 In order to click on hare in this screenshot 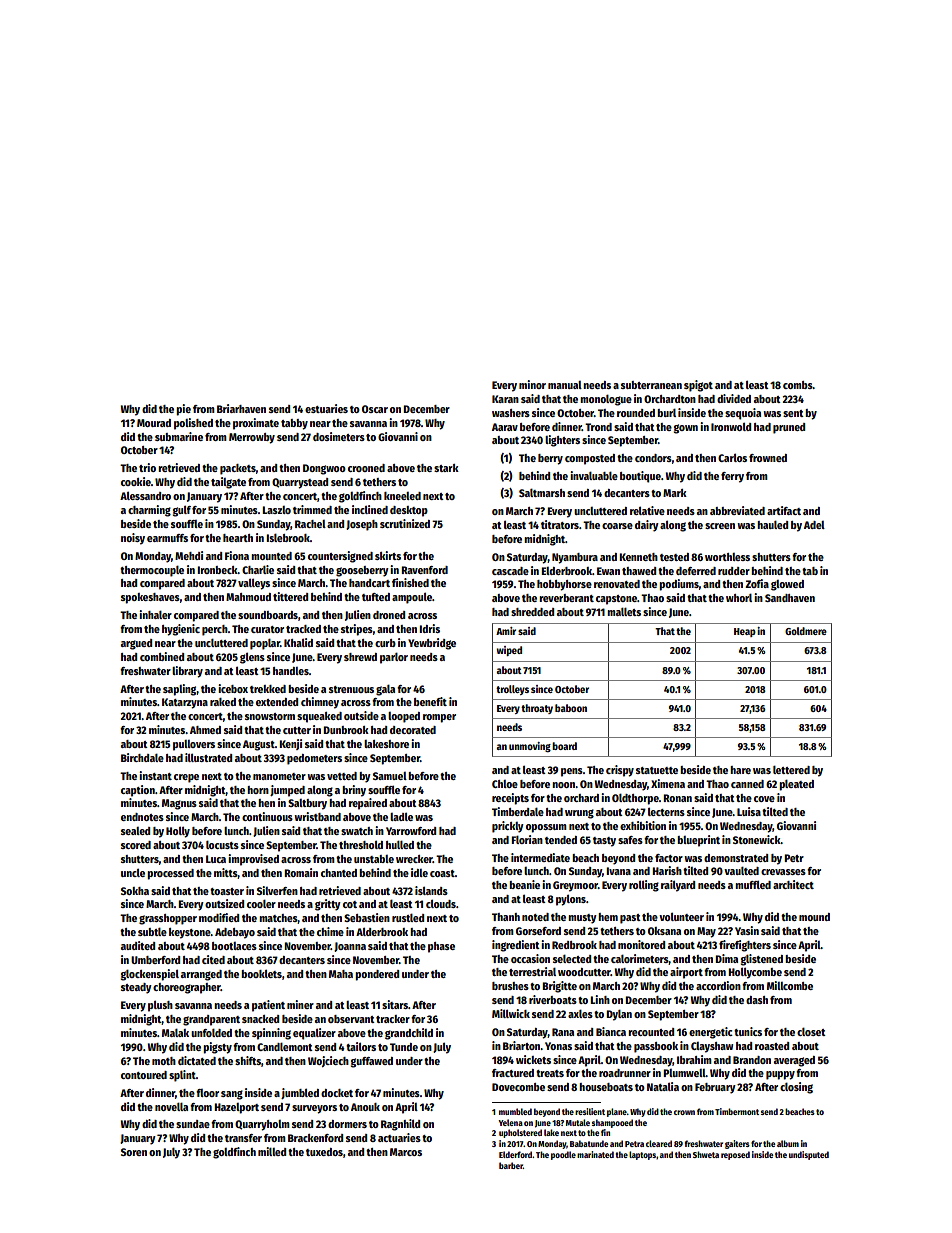, I will do `click(740, 770)`.
